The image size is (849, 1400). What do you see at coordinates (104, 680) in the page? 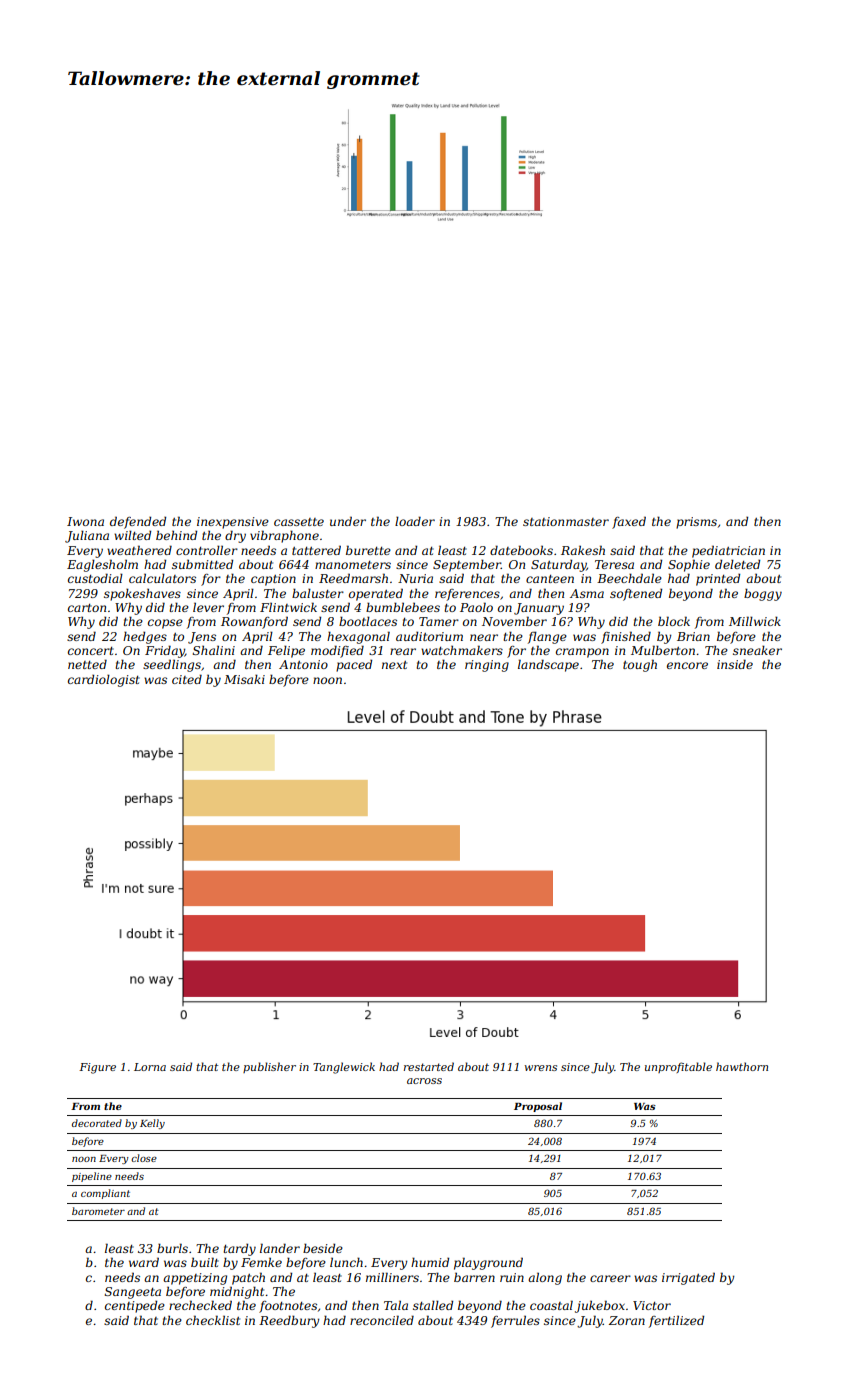
I see `cardiologist` at bounding box center [104, 680].
